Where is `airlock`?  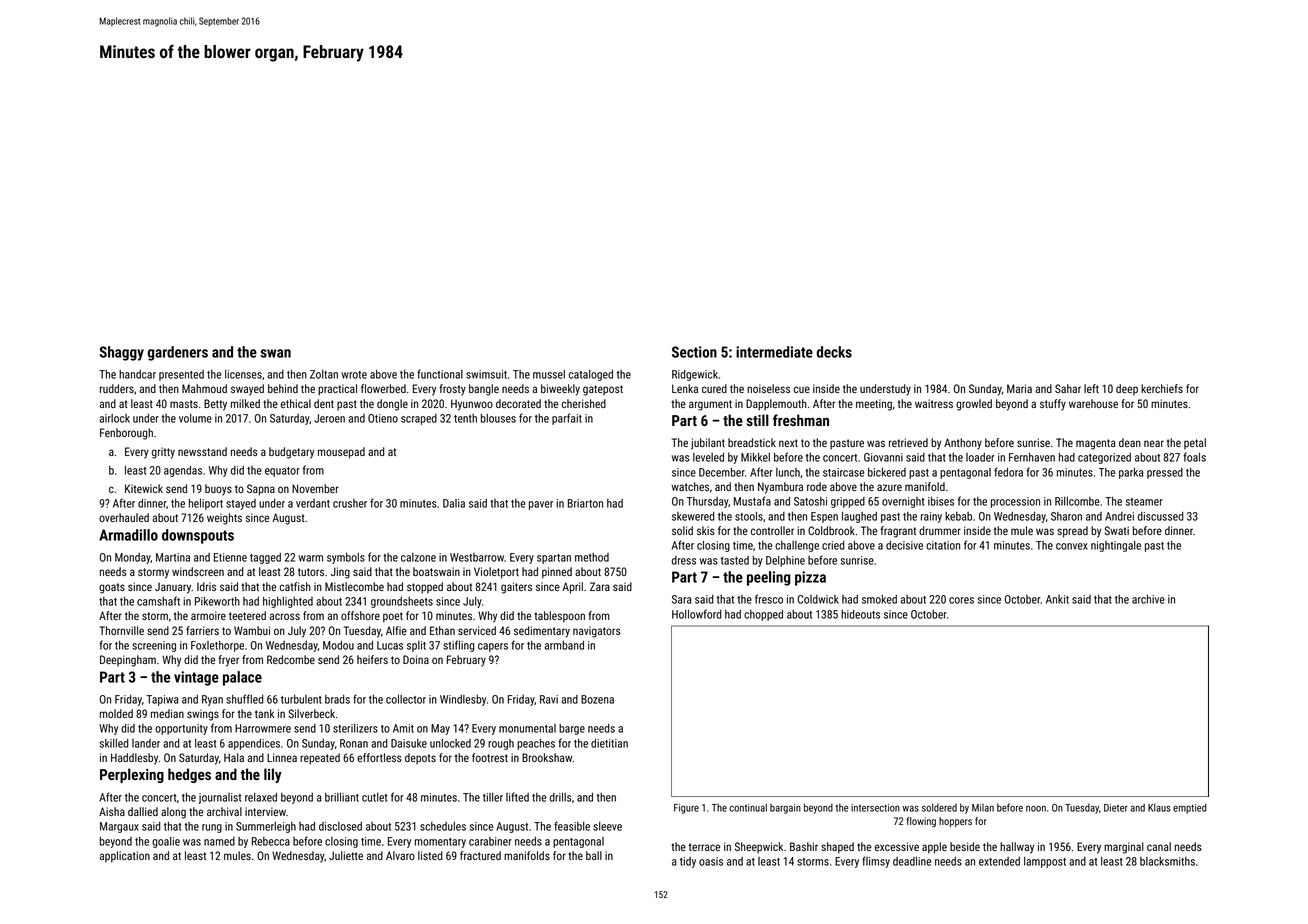
airlock is located at coordinates (115, 418).
